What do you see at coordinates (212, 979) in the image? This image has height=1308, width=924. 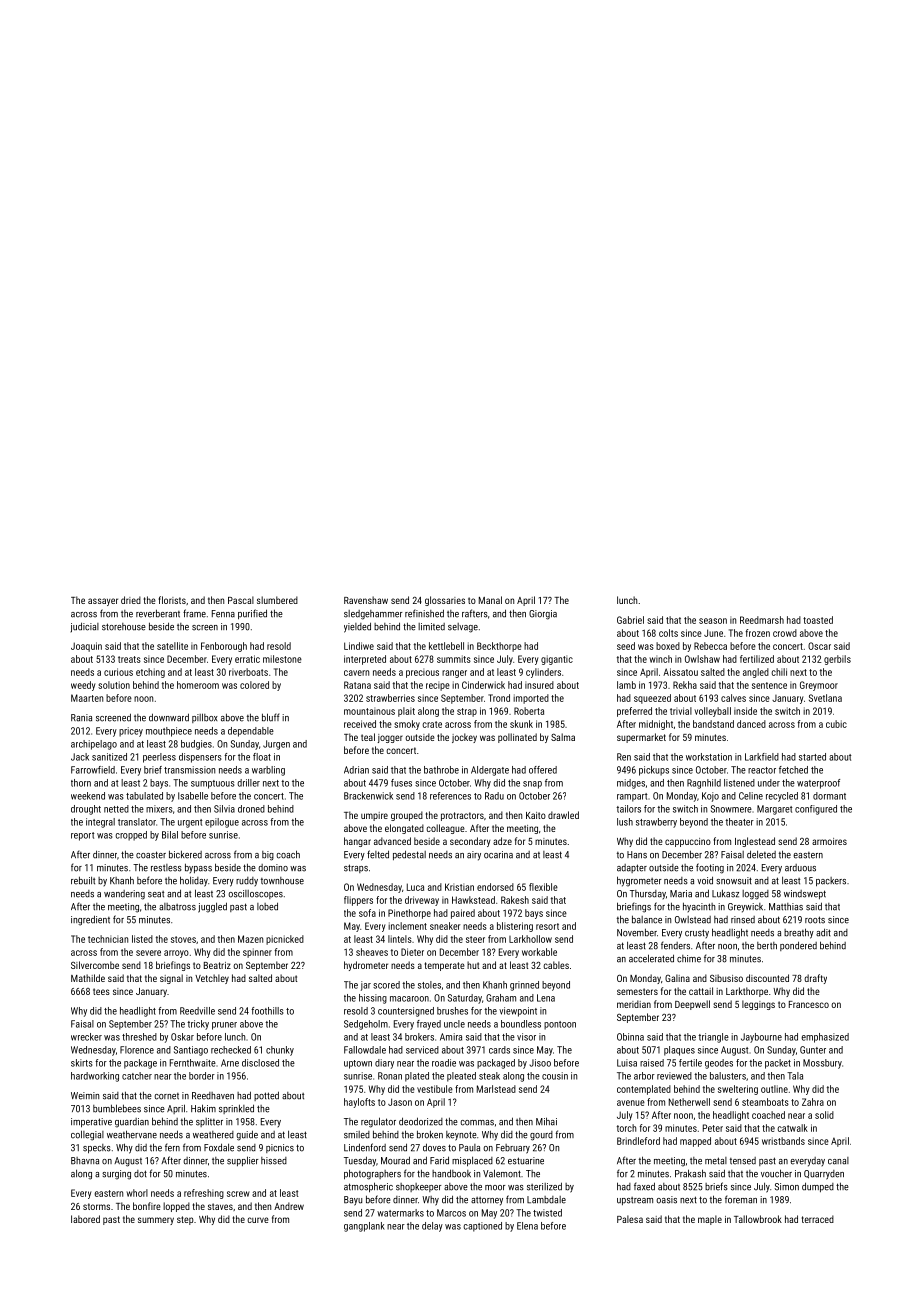 I see `Vetchley` at bounding box center [212, 979].
